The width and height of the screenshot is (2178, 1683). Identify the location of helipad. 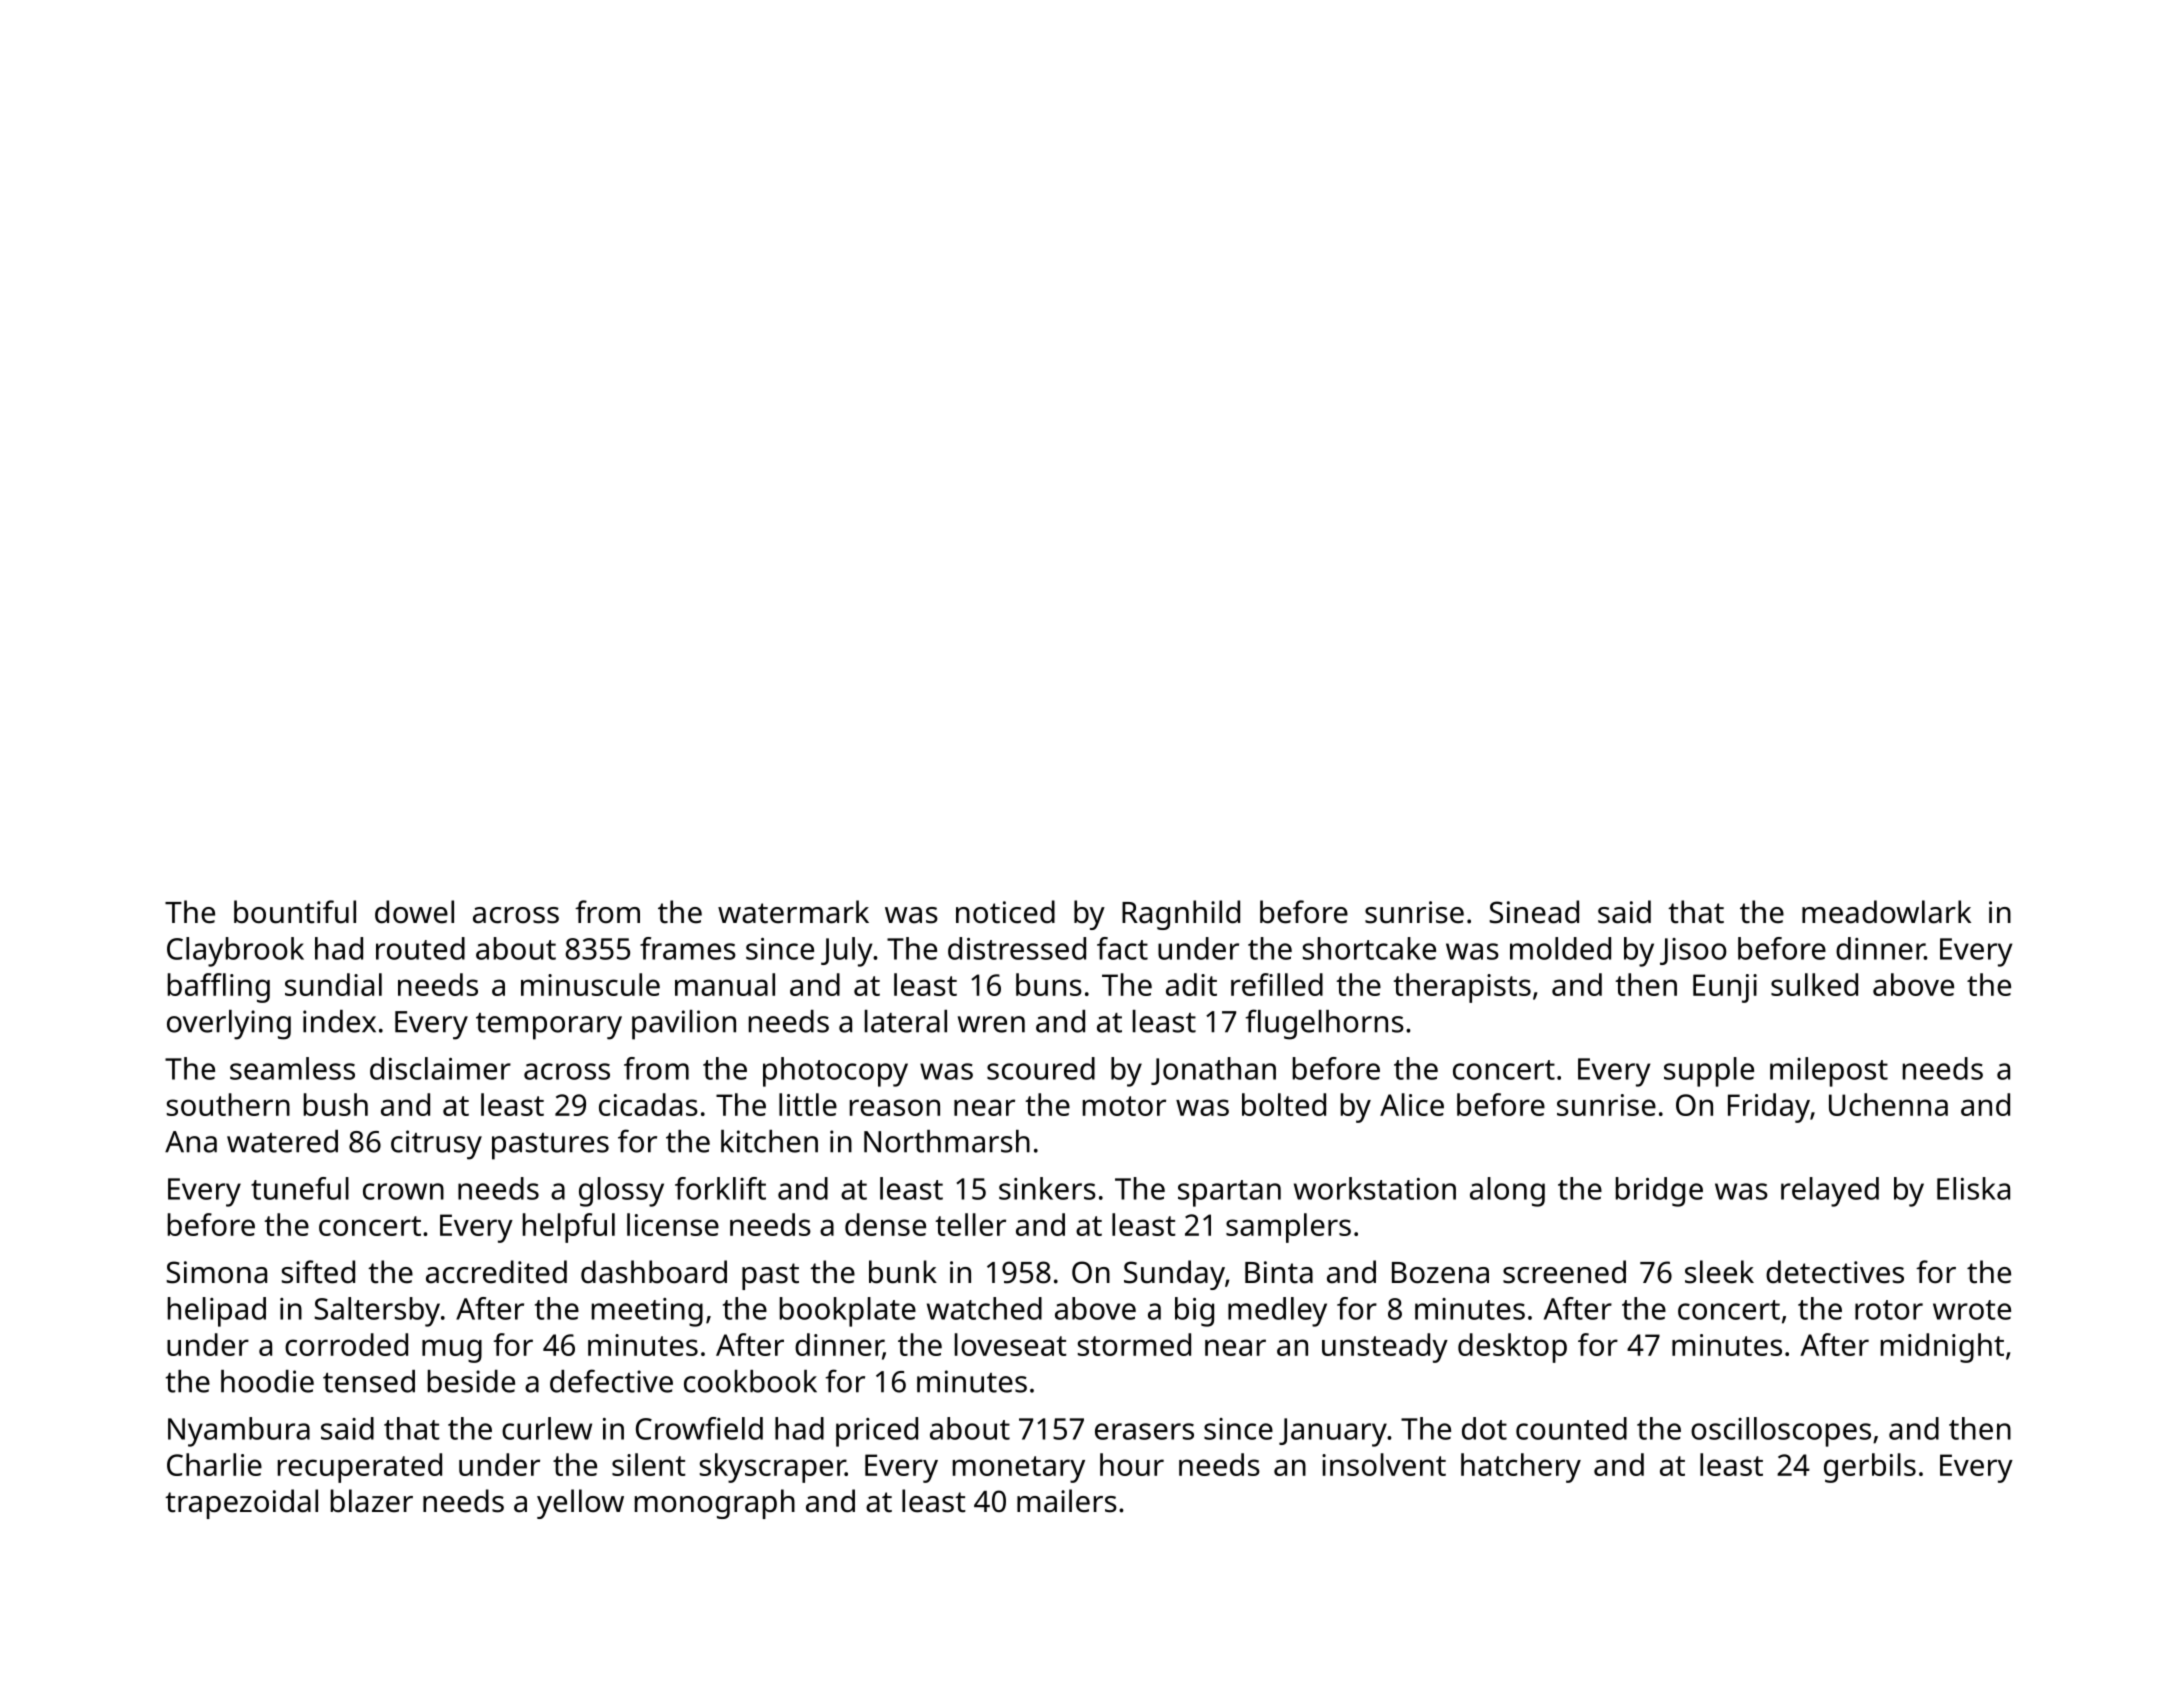
(217, 1312).
